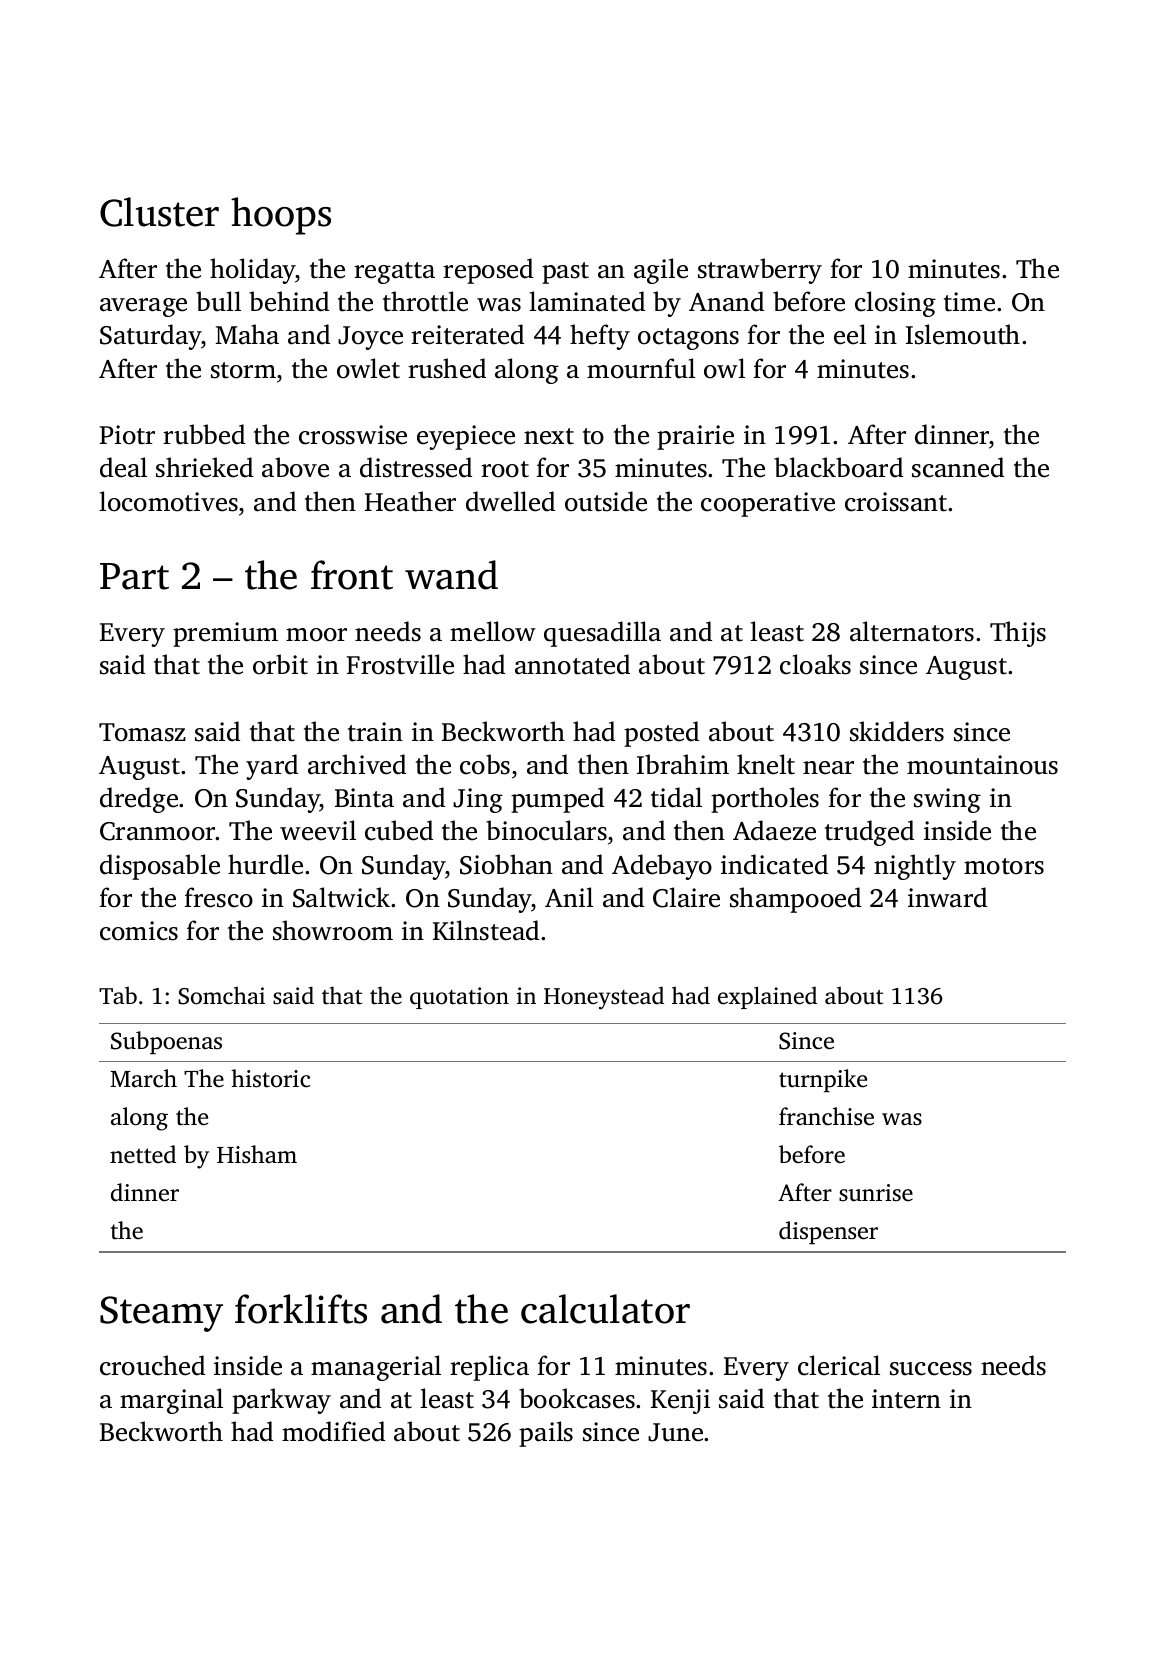  I want to click on forklifts, so click(301, 1309).
